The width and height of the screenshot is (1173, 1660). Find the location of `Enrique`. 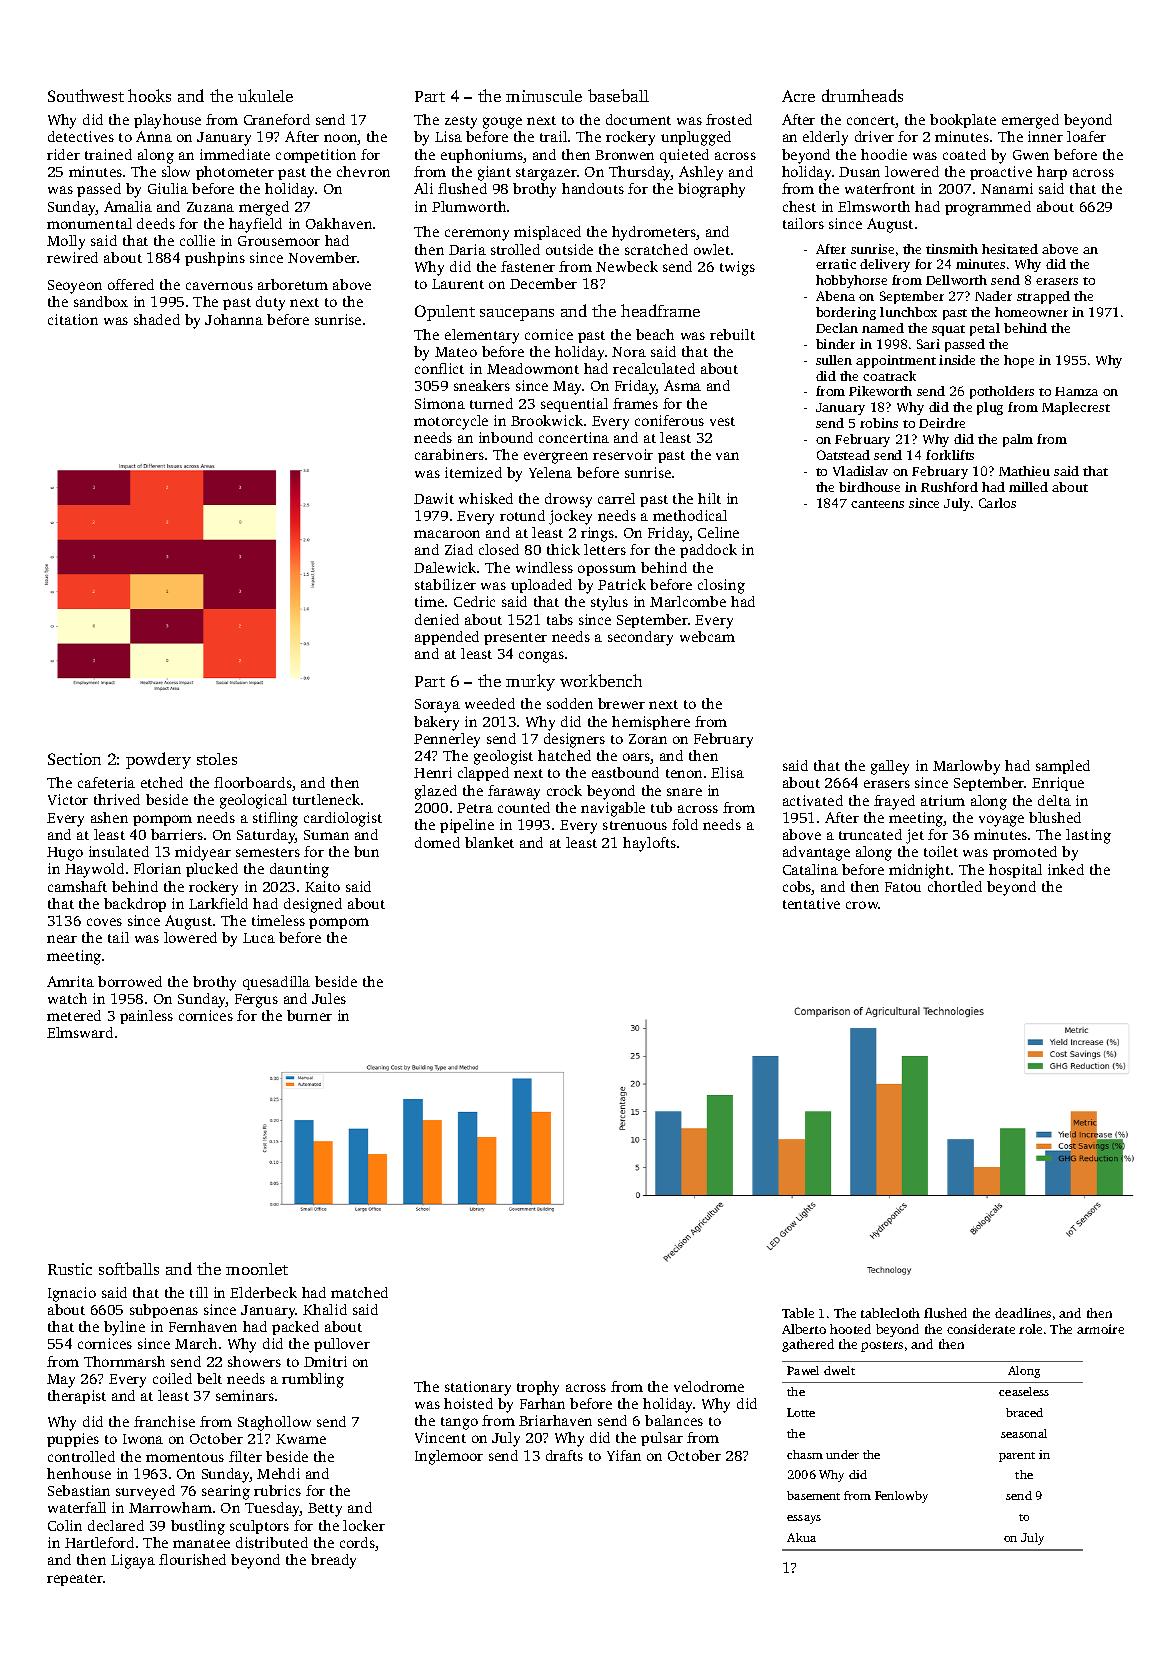

Enrique is located at coordinates (1058, 784).
